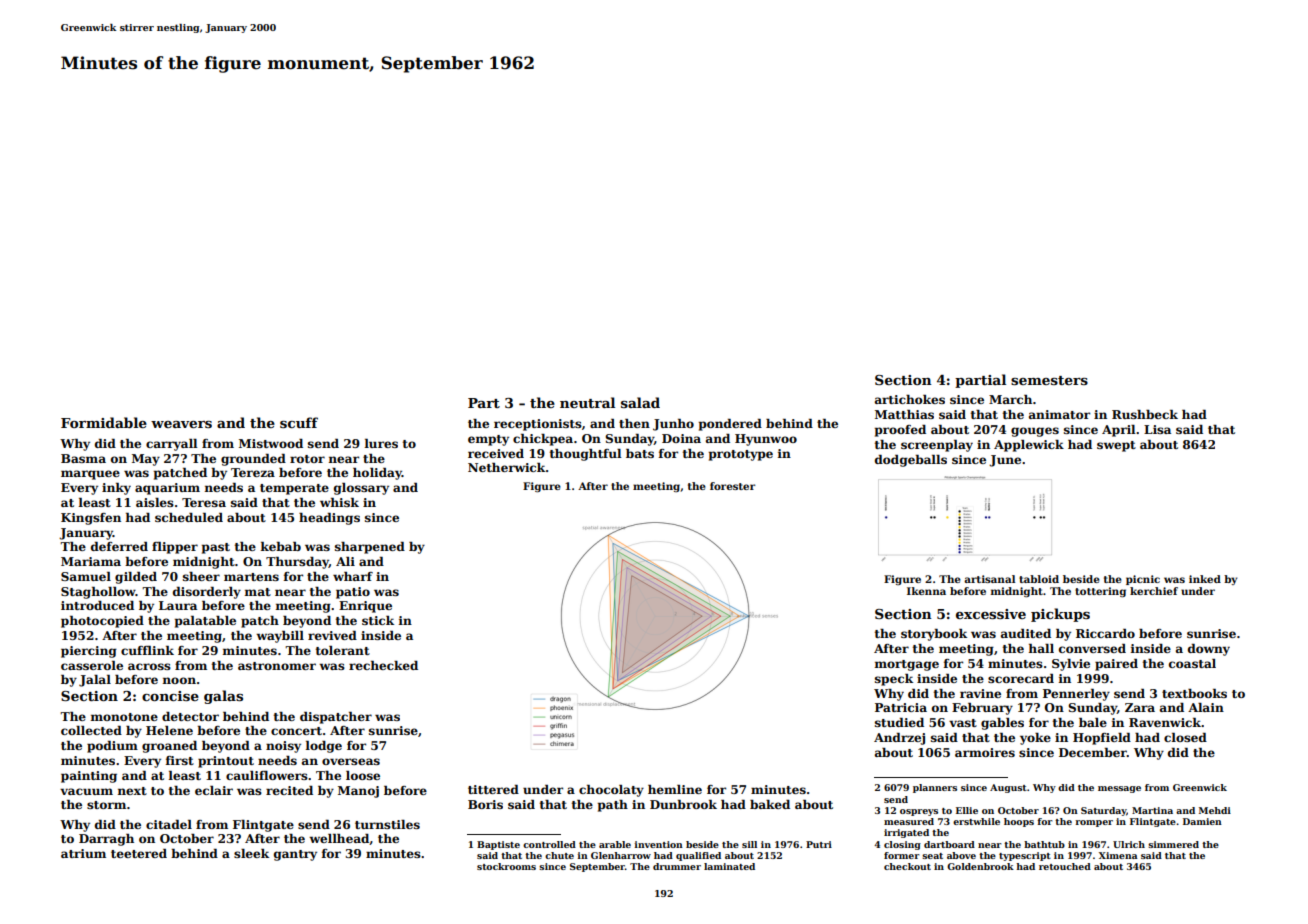 This screenshot has height=924, width=1308. I want to click on scuff, so click(299, 422).
